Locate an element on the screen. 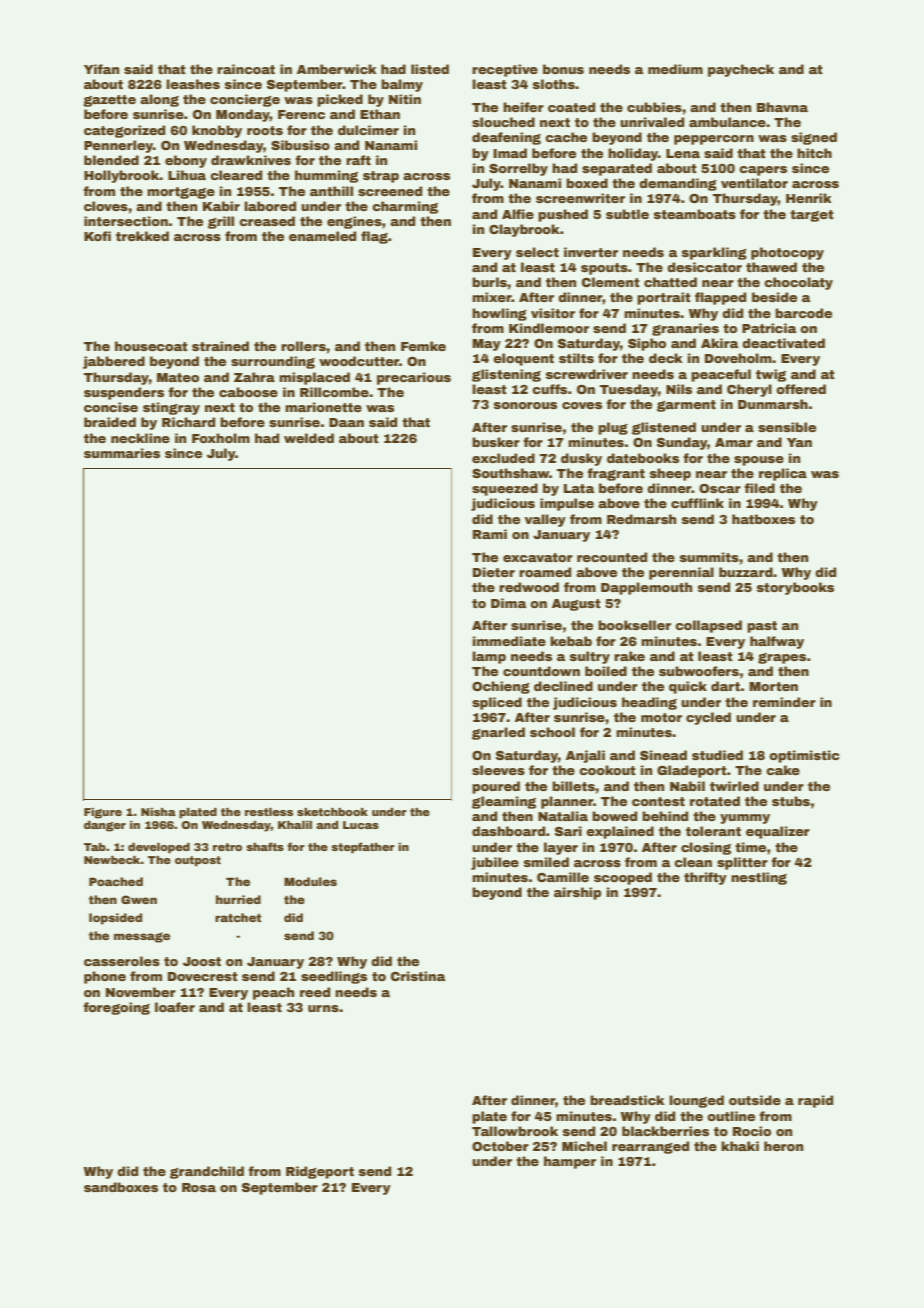  Yifan is located at coordinates (101, 69).
